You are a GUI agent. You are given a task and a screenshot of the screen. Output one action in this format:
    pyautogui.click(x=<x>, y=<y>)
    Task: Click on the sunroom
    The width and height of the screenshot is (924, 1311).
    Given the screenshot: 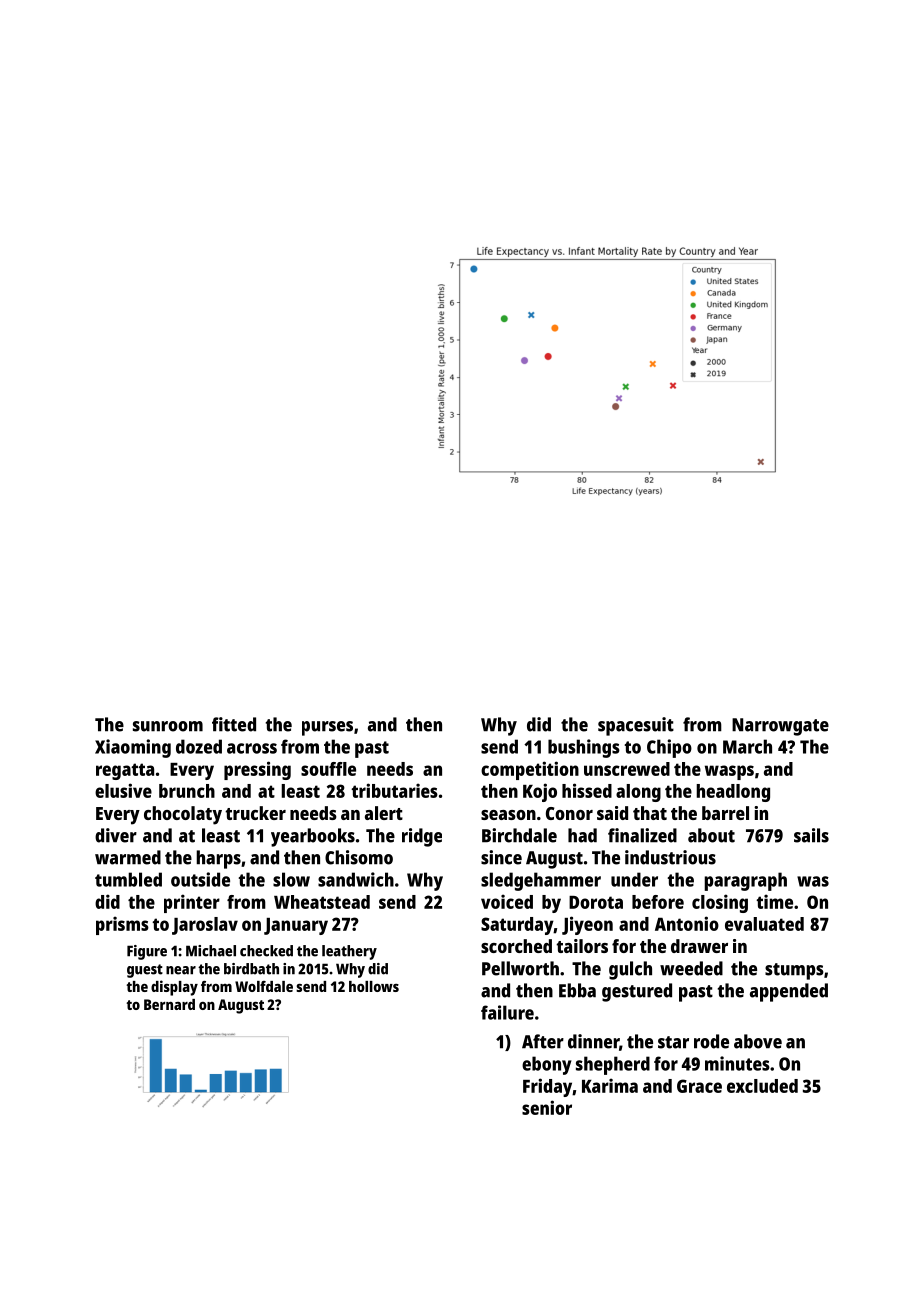 What is the action you would take?
    pyautogui.click(x=168, y=726)
